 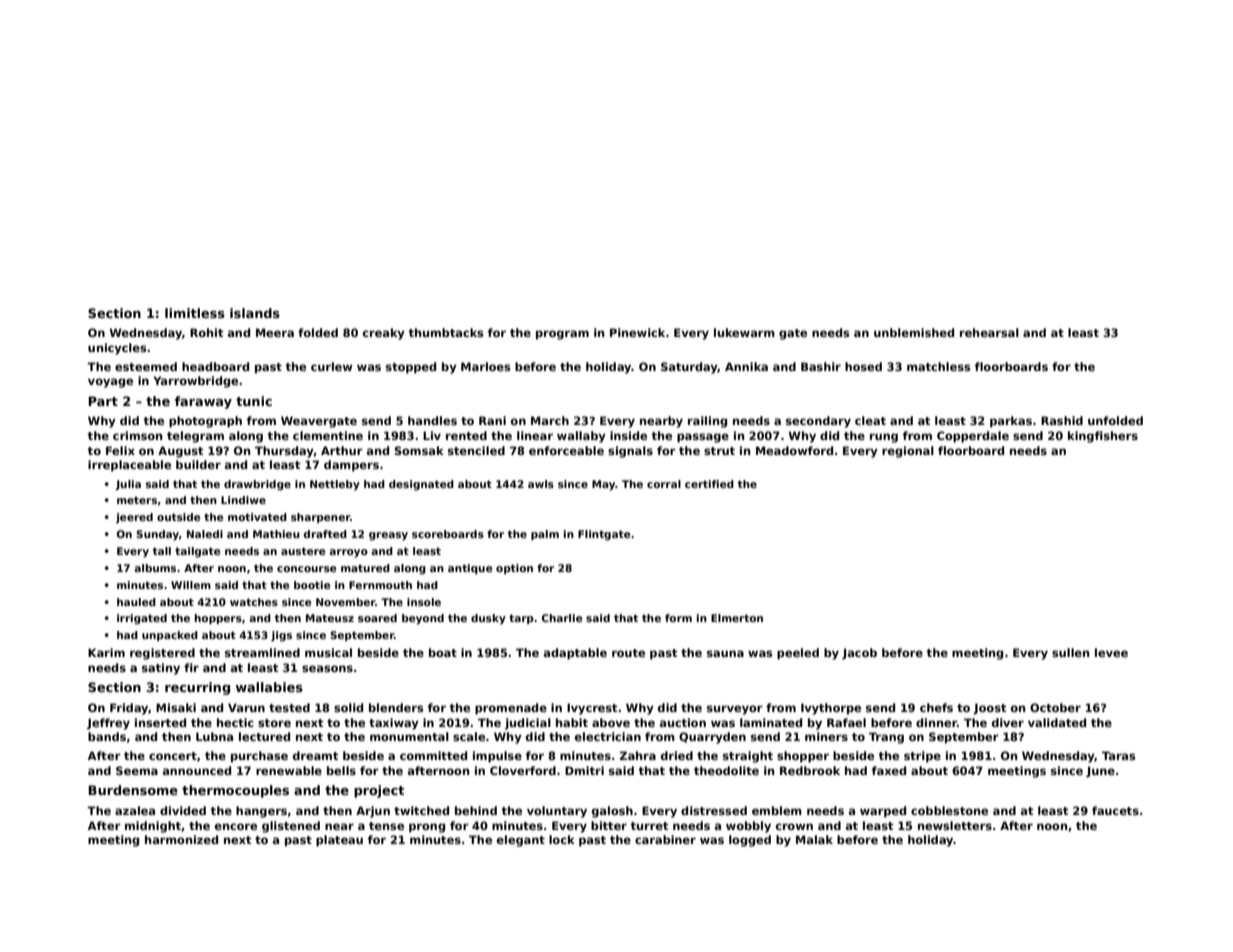 I want to click on dampers, so click(x=351, y=466).
